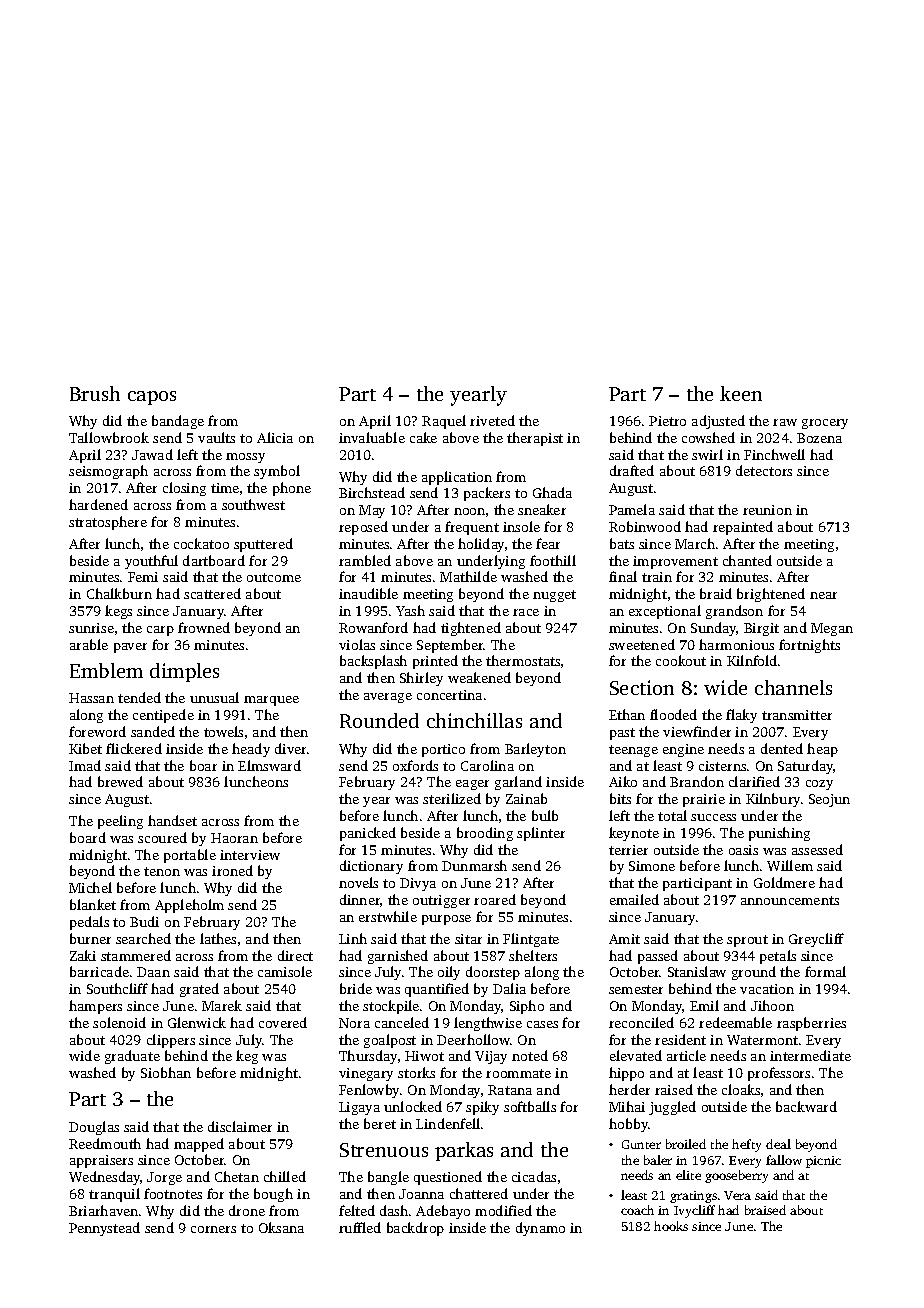 The width and height of the screenshot is (924, 1308). Describe the element at coordinates (810, 1055) in the screenshot. I see `intermediate` at that location.
